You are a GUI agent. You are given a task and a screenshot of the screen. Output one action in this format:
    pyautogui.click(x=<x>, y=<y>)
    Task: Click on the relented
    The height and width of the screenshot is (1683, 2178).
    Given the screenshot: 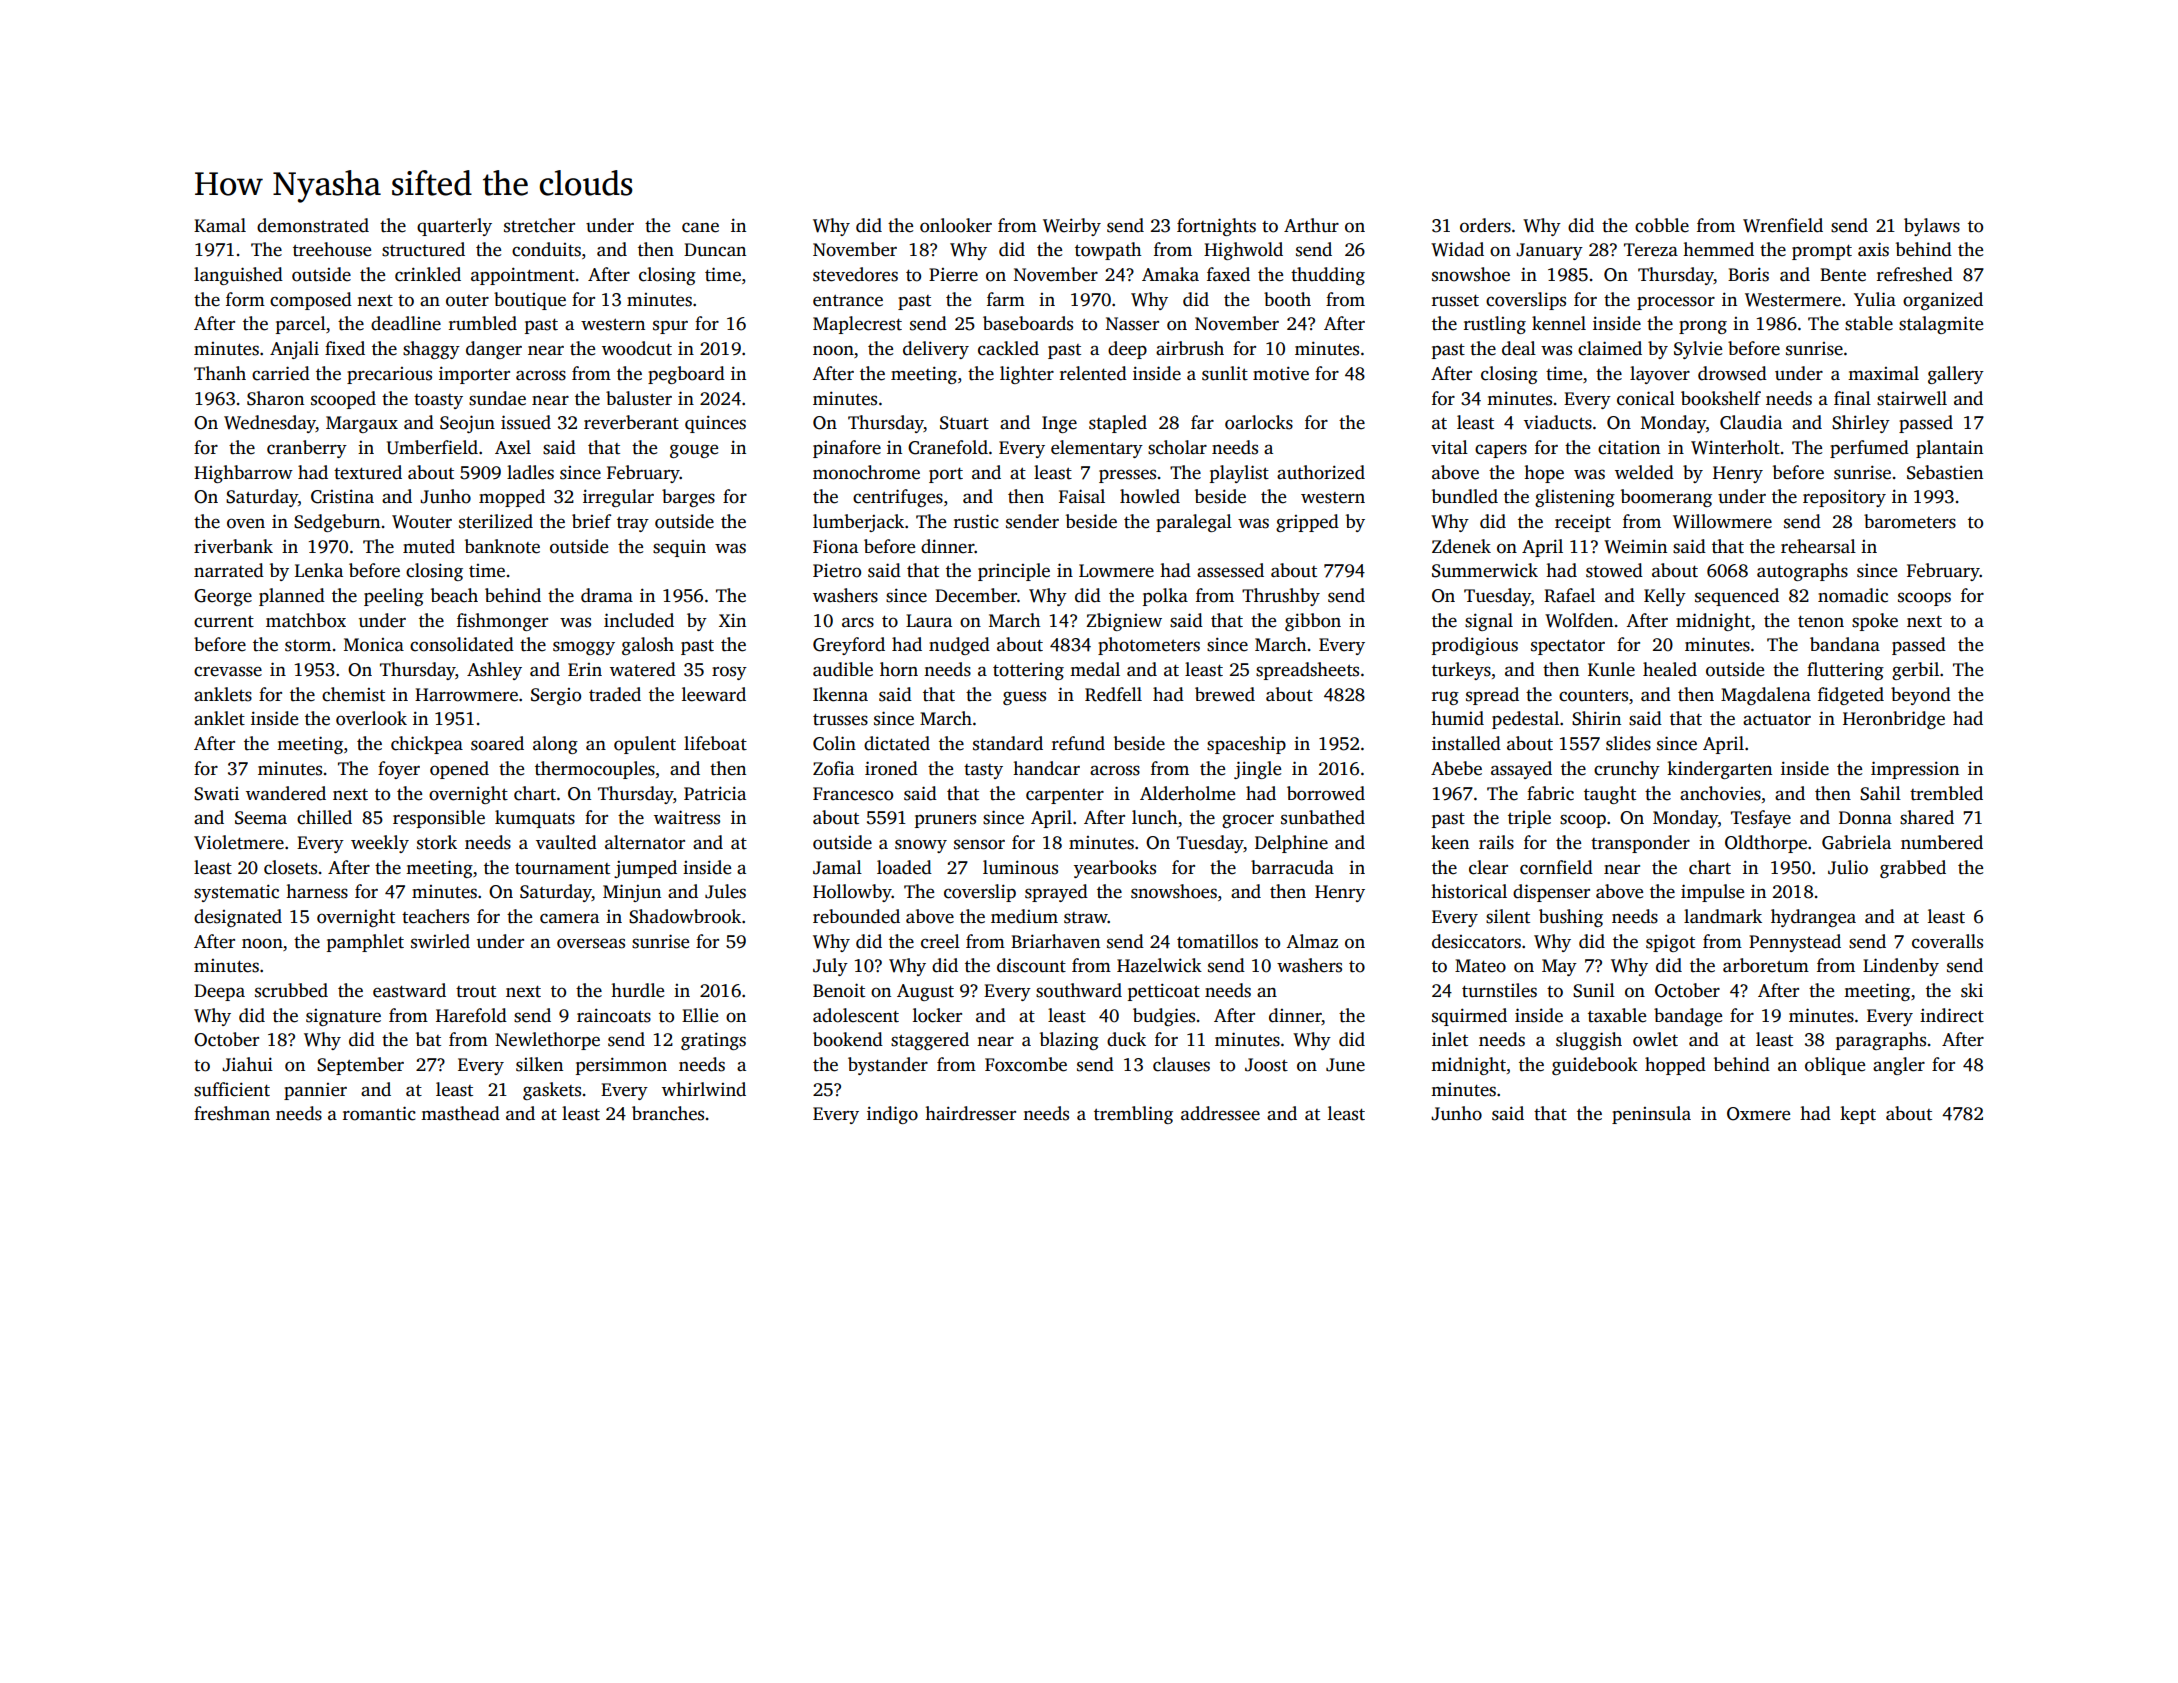 What is the action you would take?
    pyautogui.click(x=1093, y=373)
